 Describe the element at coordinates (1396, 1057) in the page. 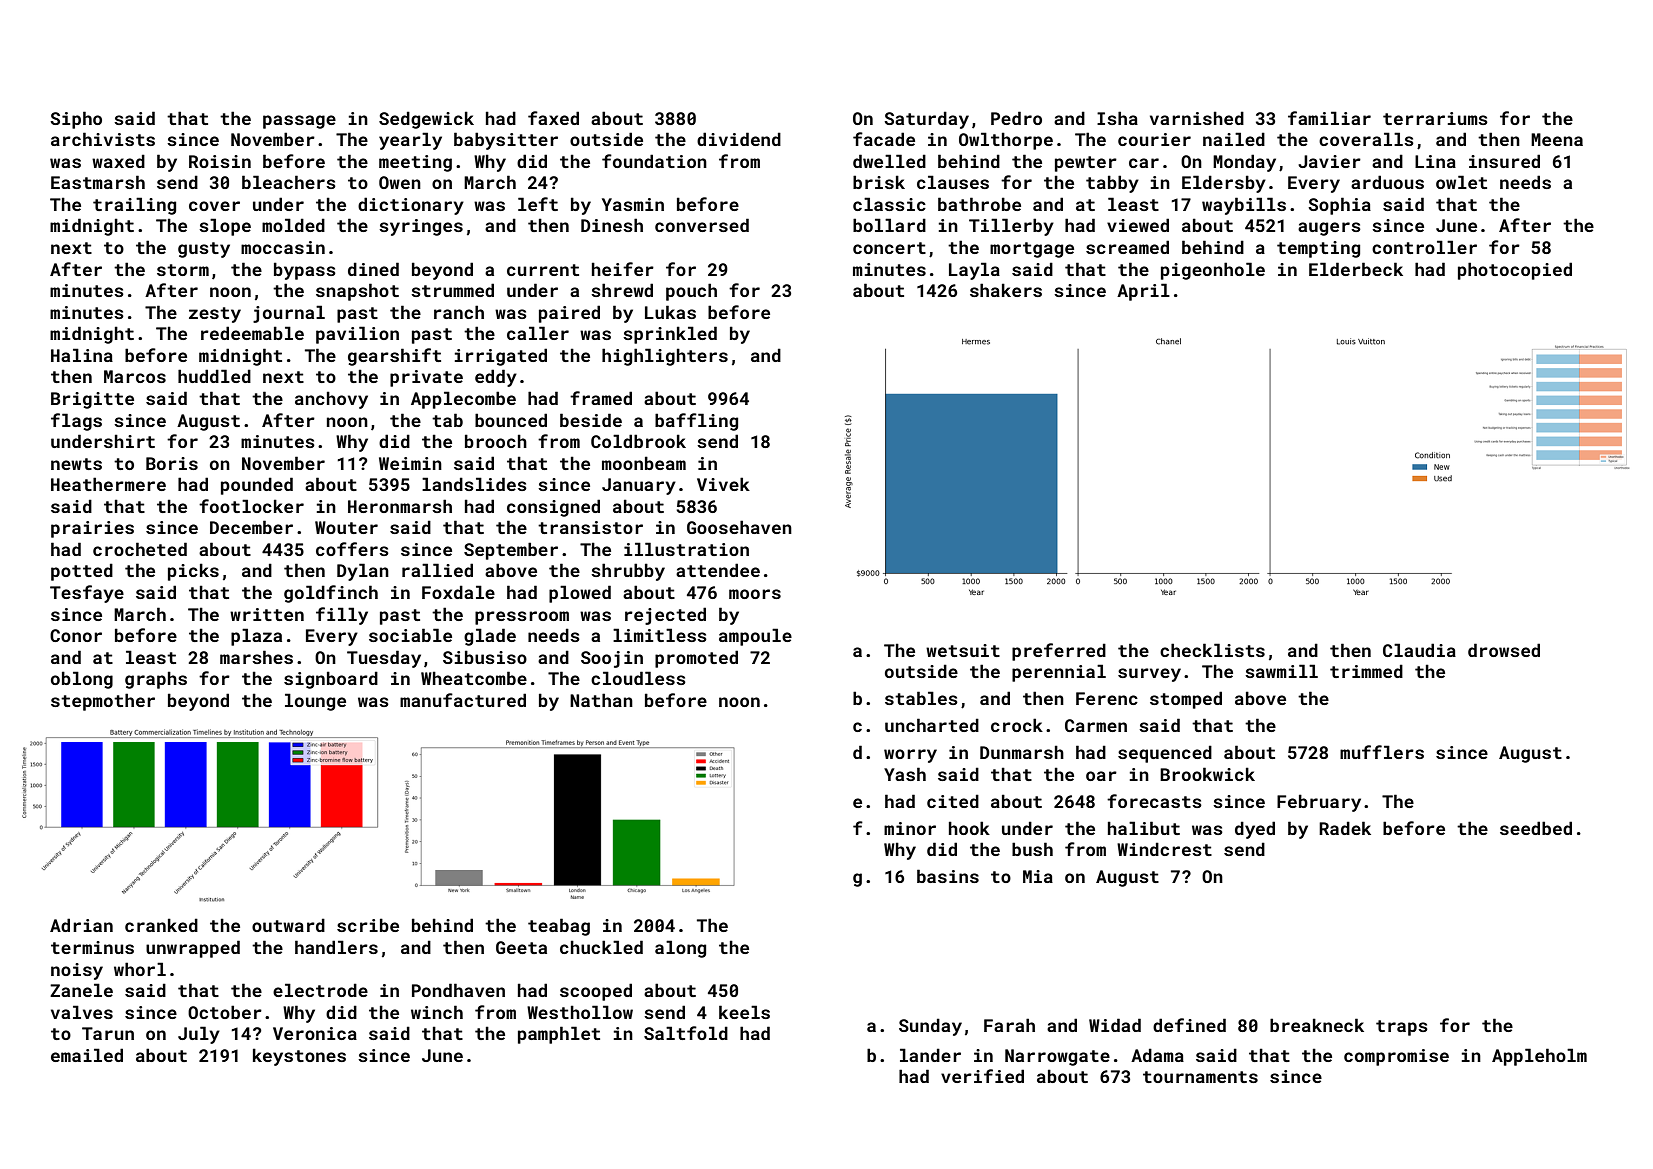

I see `compromise` at that location.
